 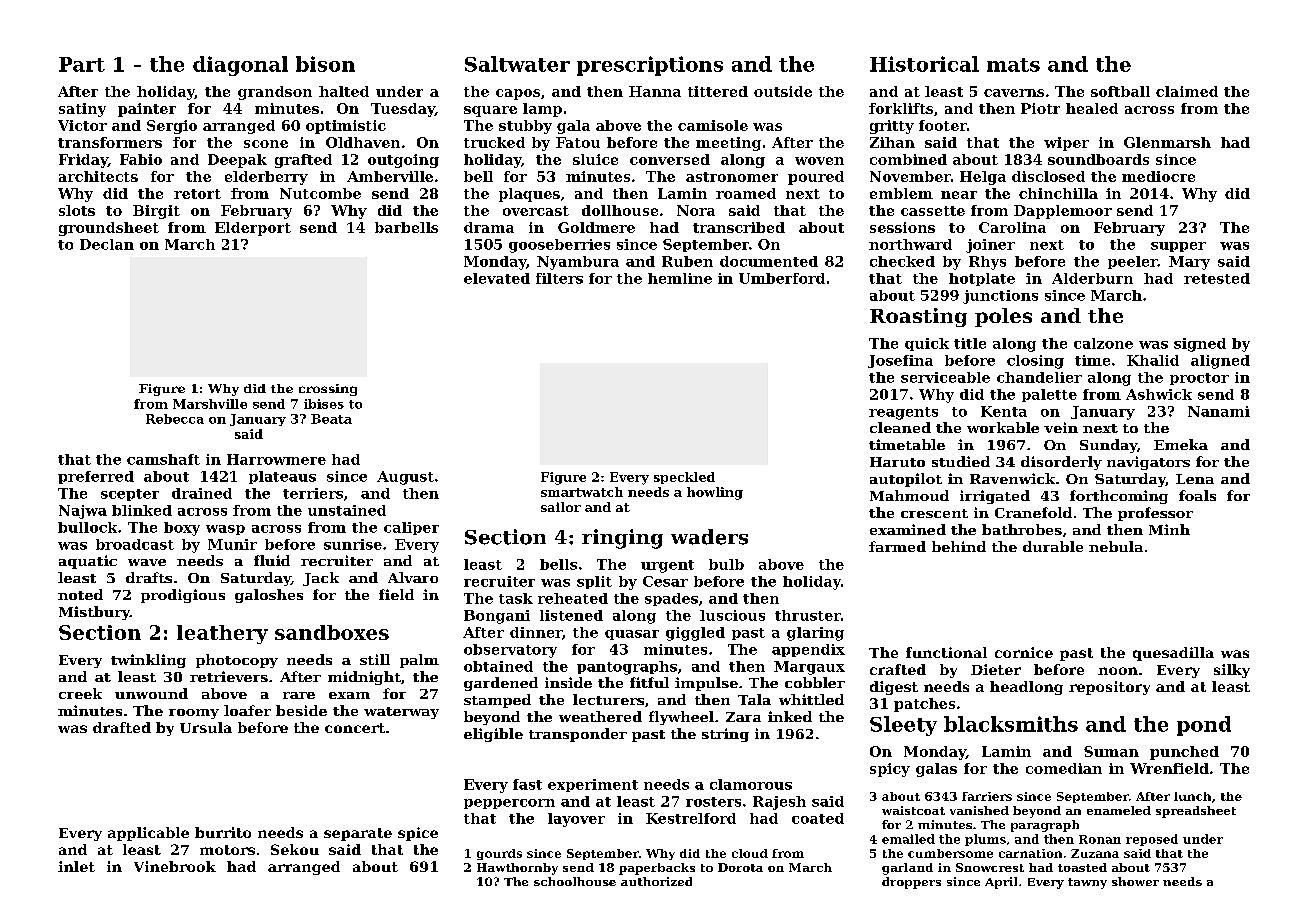 What do you see at coordinates (1200, 345) in the screenshot?
I see `signed` at bounding box center [1200, 345].
